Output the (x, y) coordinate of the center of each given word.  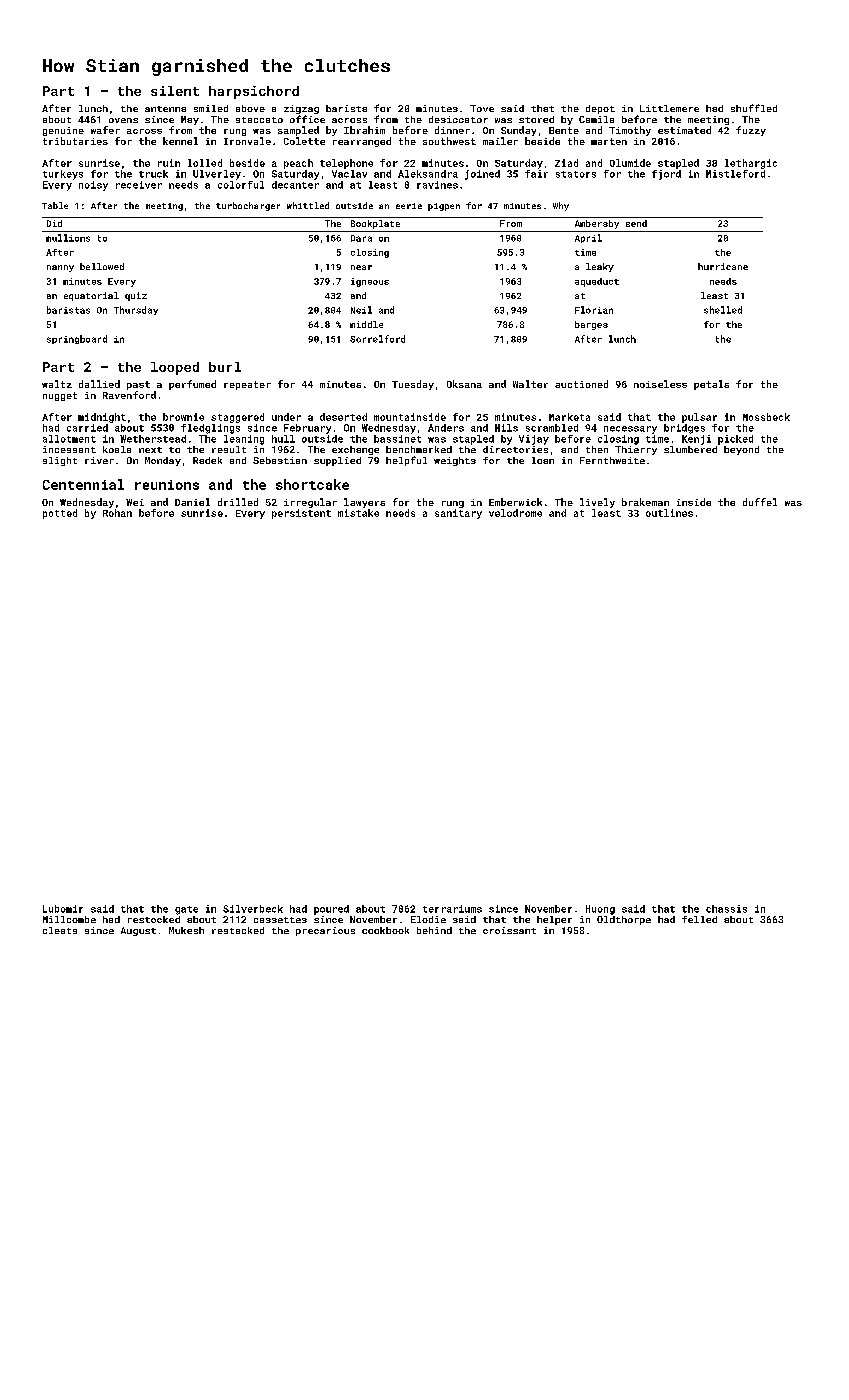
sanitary (458, 514)
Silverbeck (253, 909)
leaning (244, 440)
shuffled (754, 108)
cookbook (385, 930)
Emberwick (515, 502)
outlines (669, 513)
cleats (60, 930)
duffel (760, 502)
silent (175, 91)
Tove (482, 108)
